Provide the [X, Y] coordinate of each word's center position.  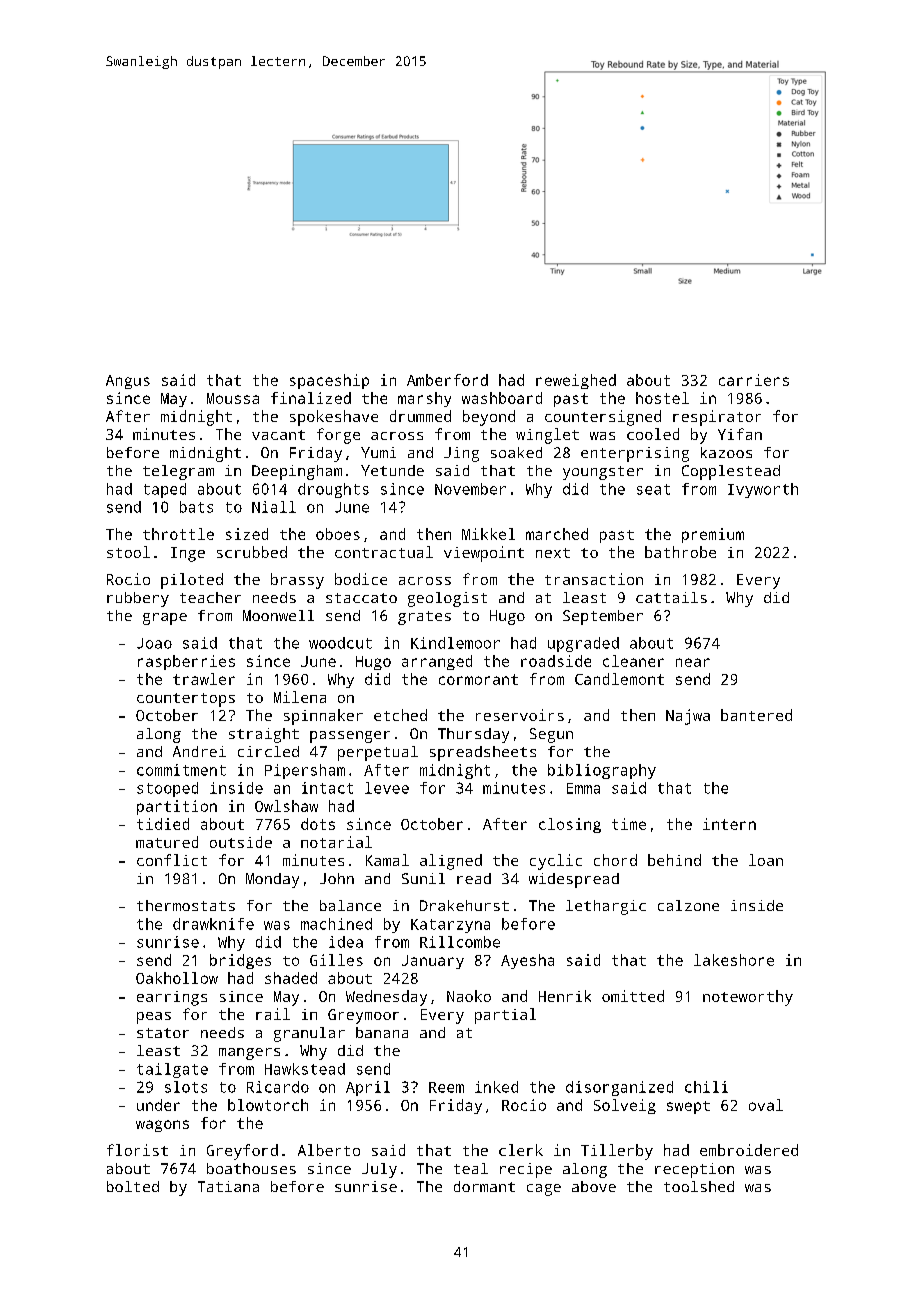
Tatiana [228, 1186]
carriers [754, 380]
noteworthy [748, 998]
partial [505, 1016]
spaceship [329, 381]
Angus [128, 382]
